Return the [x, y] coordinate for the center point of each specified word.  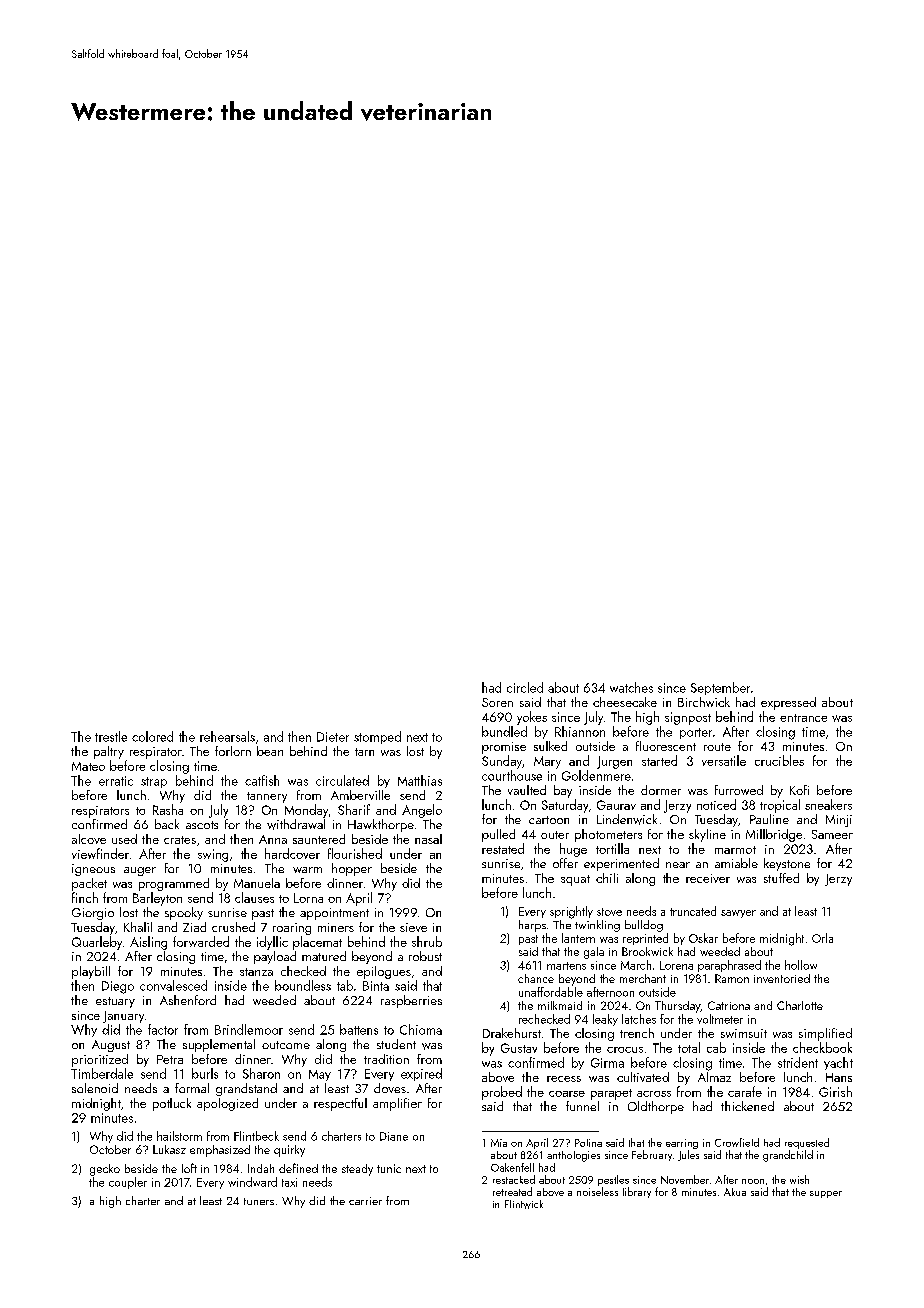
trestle [111, 736]
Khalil [138, 927]
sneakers [828, 804]
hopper [352, 869]
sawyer [738, 914]
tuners [259, 1201]
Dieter [333, 737]
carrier [365, 1201]
